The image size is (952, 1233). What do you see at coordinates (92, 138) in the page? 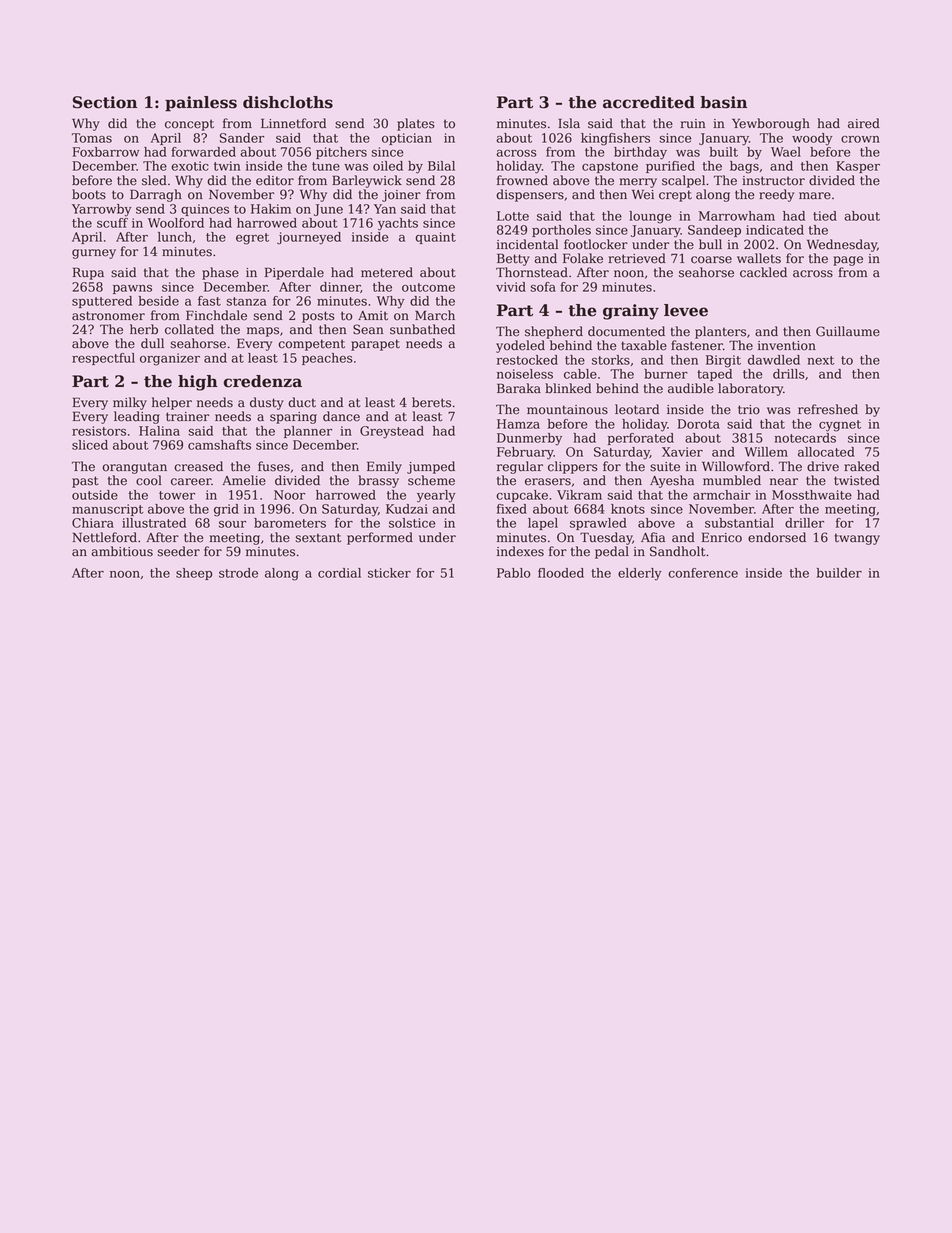
I see `Tomas` at bounding box center [92, 138].
